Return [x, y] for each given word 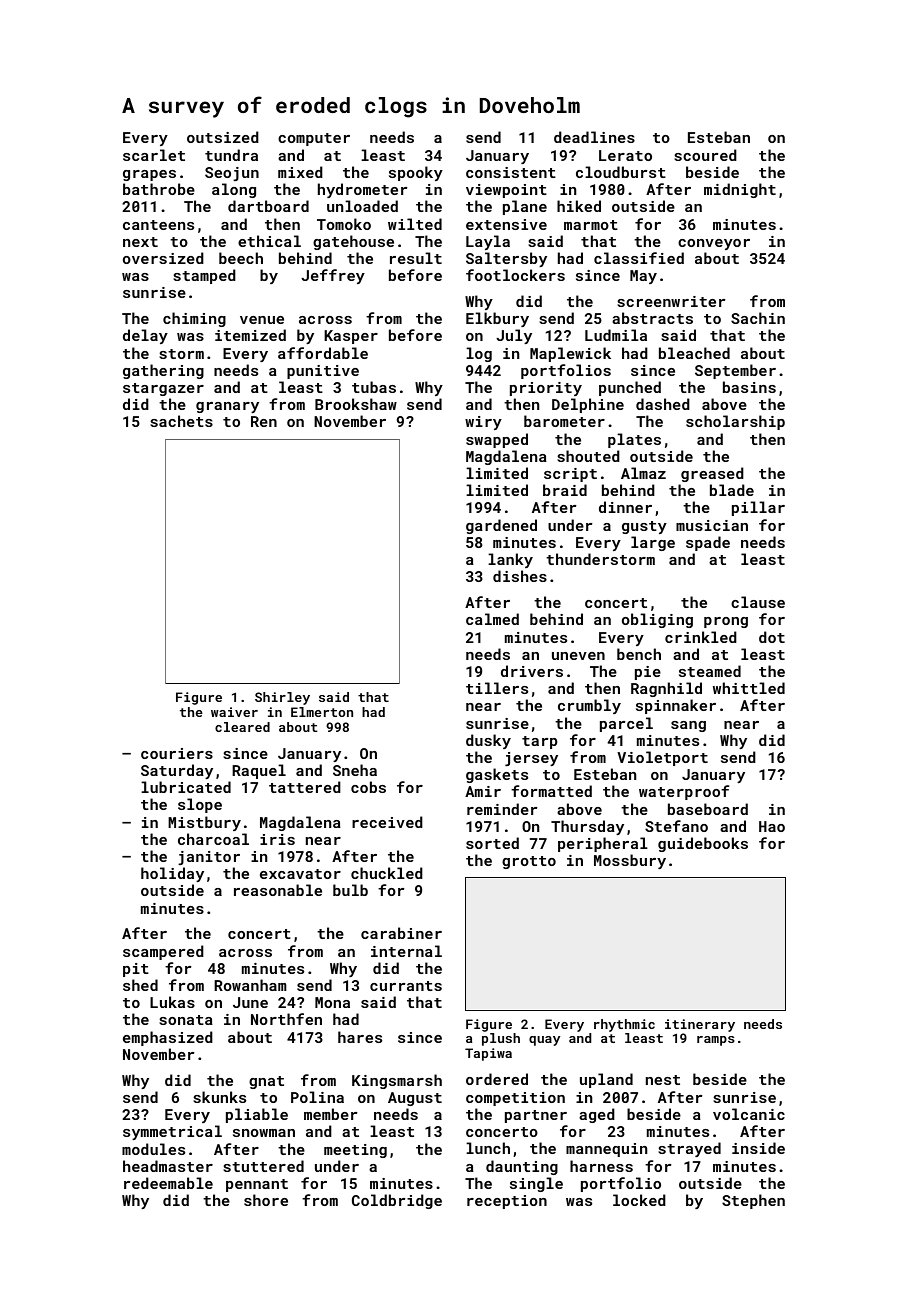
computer [314, 139]
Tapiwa [488, 1054]
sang [688, 726]
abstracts [652, 318]
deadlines [594, 137]
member [330, 1114]
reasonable [278, 890]
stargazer [163, 389]
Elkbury [497, 319]
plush [501, 1039]
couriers [177, 753]
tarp [539, 742]
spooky [416, 173]
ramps [716, 1041]
